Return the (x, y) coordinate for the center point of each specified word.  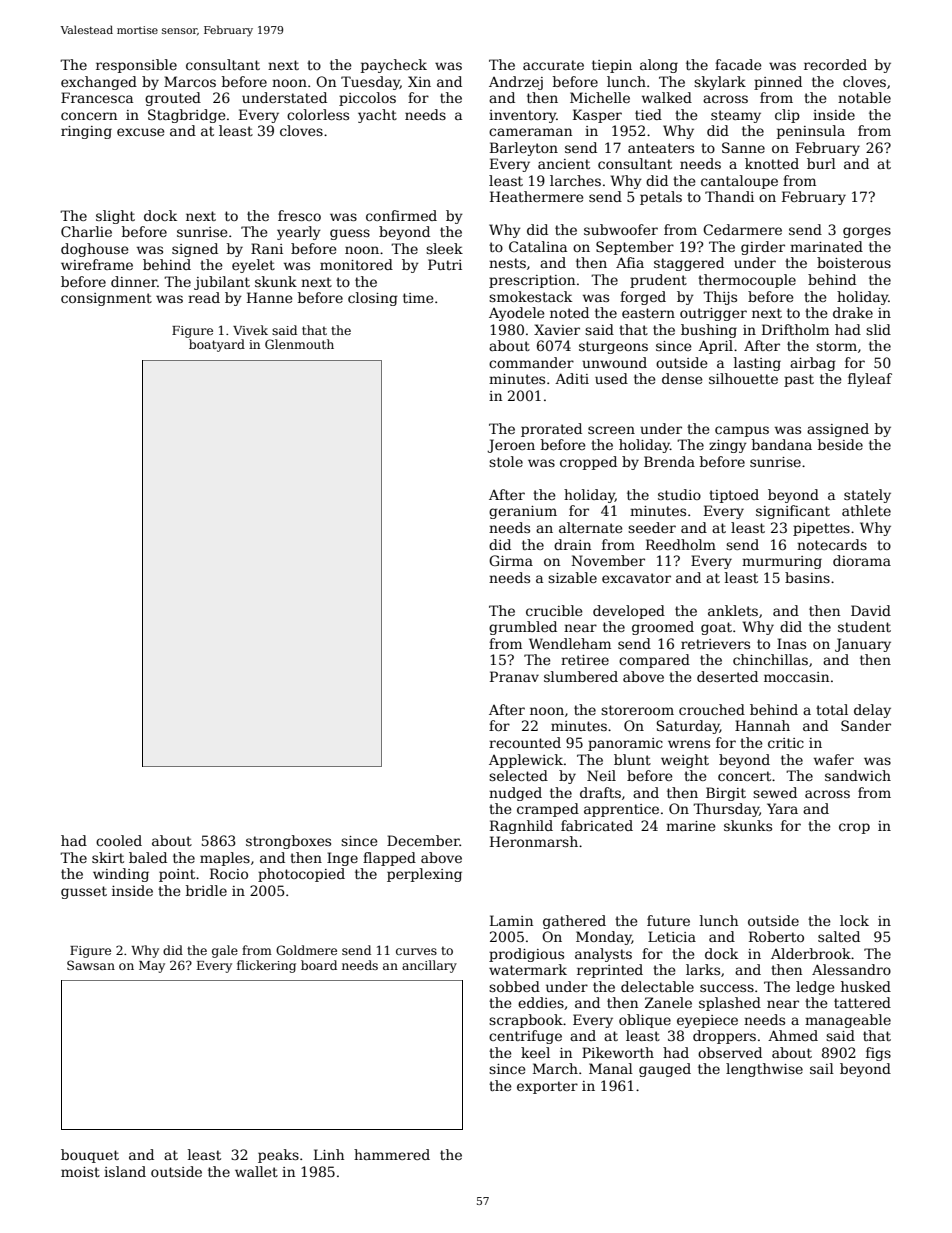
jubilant (222, 283)
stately (867, 496)
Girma (511, 560)
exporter (547, 1087)
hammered (392, 1154)
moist (80, 1172)
